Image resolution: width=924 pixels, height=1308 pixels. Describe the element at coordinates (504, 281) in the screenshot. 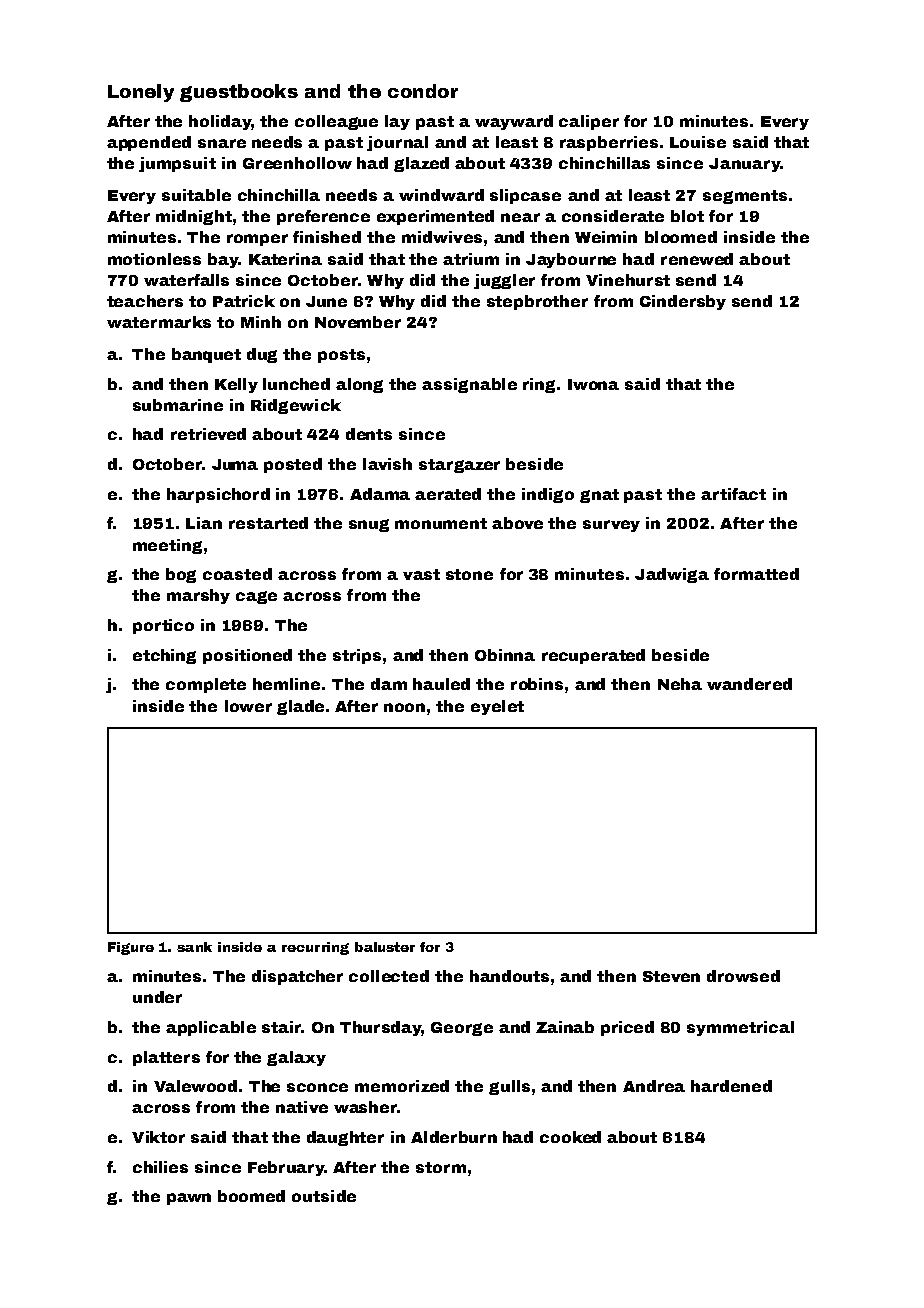

I see `juggler` at that location.
